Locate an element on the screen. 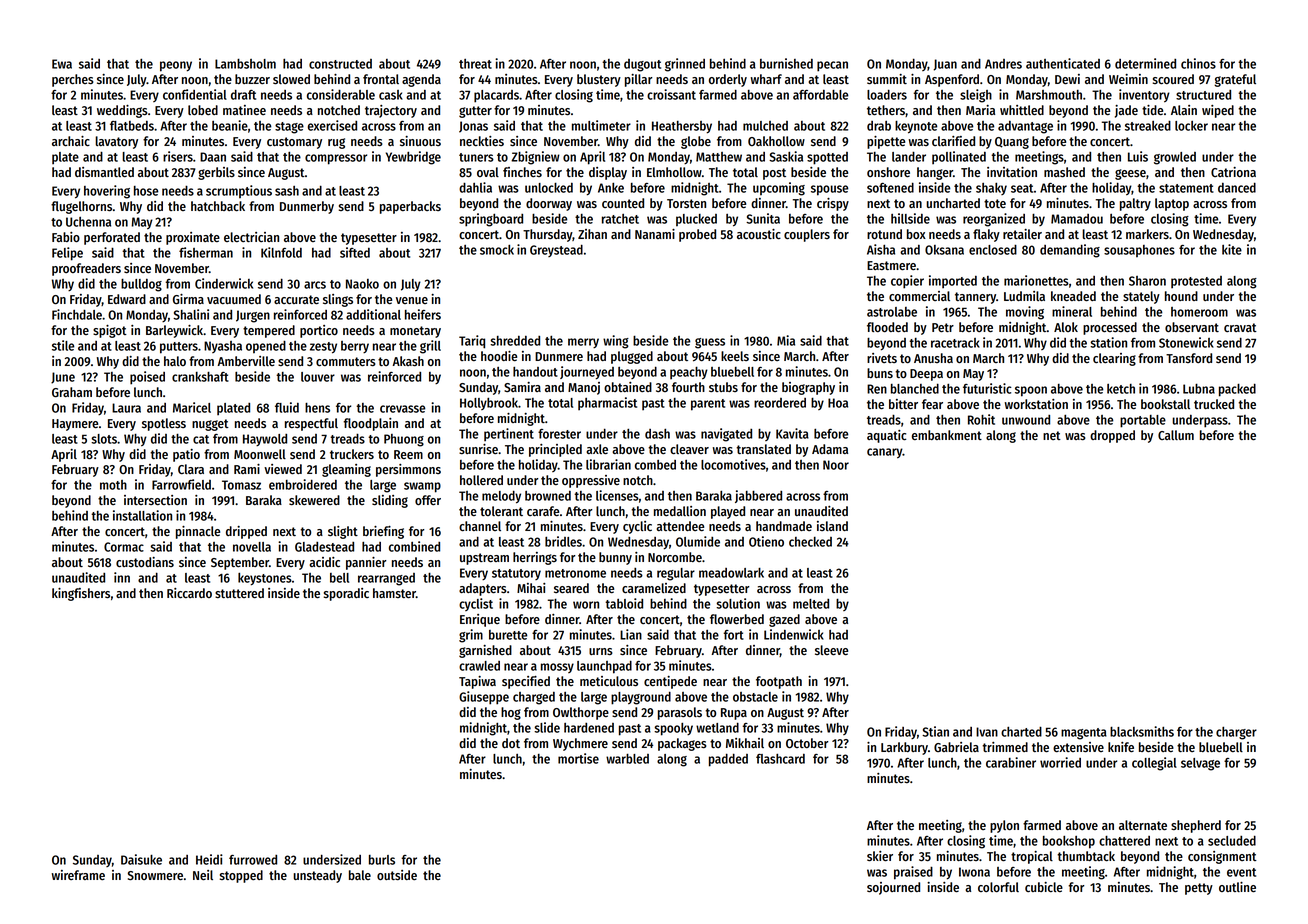 This screenshot has height=924, width=1308. sojourned is located at coordinates (893, 888).
